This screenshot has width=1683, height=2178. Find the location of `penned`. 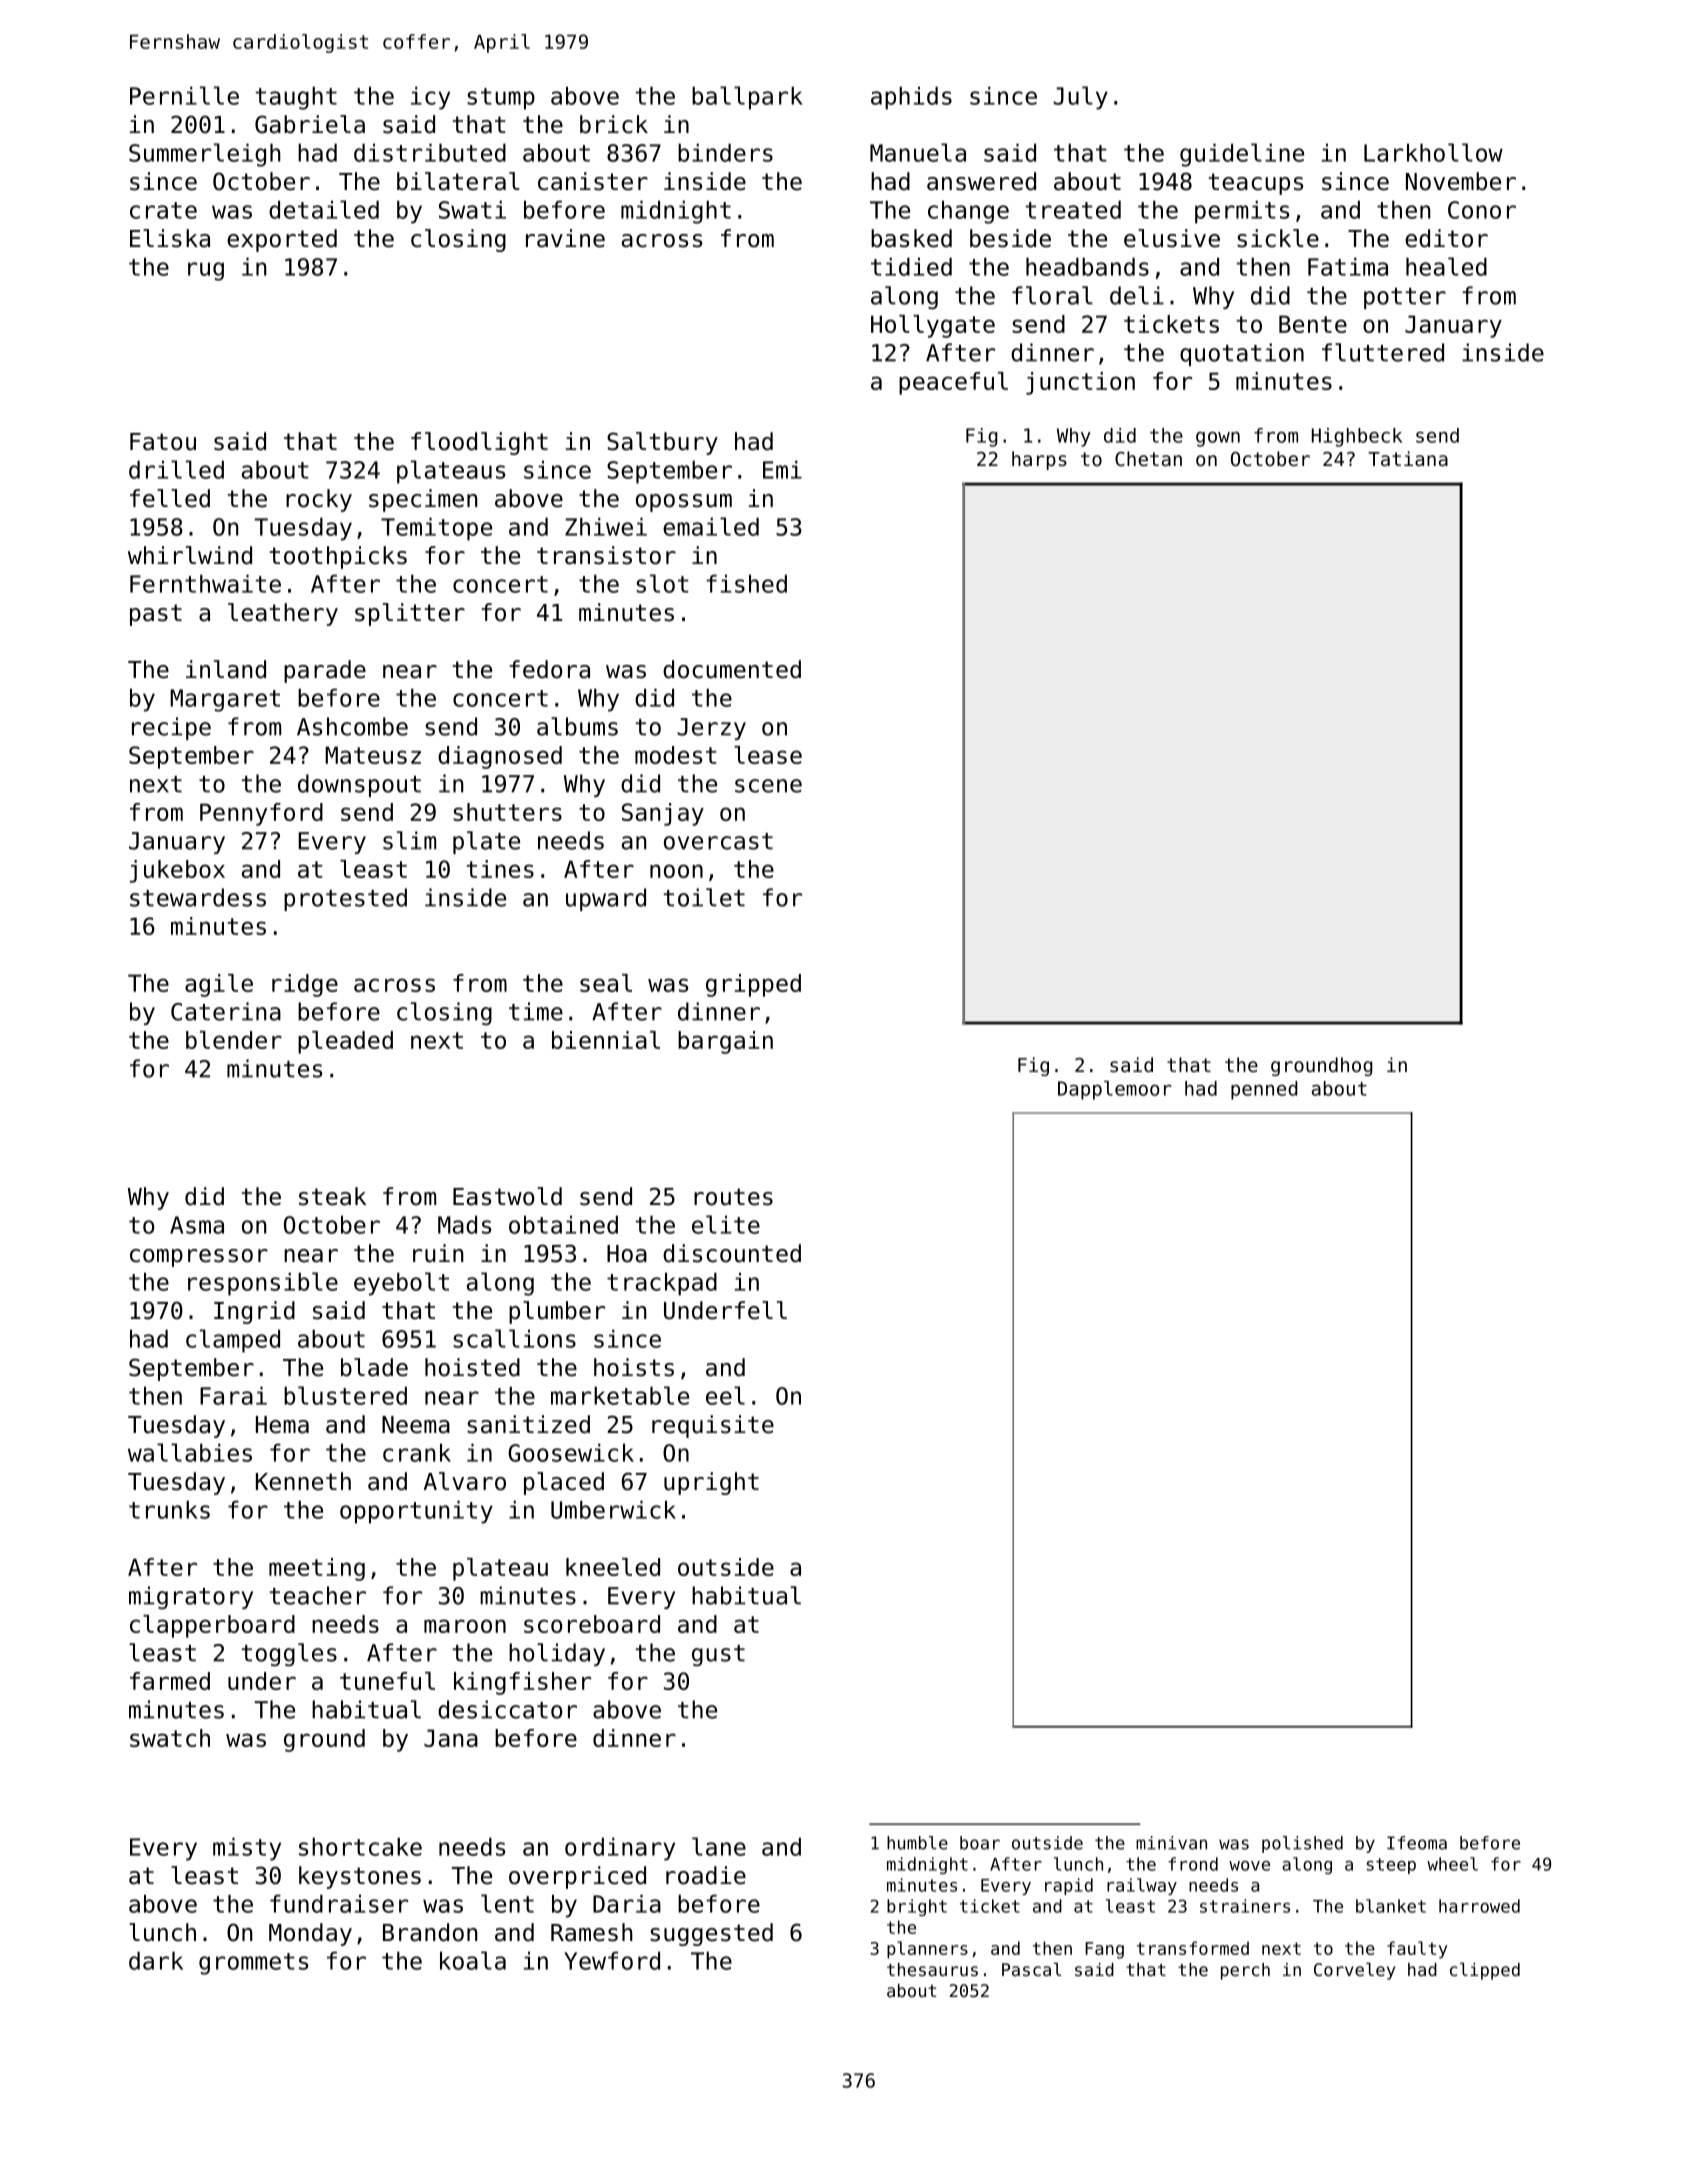

penned is located at coordinates (1264, 1090).
